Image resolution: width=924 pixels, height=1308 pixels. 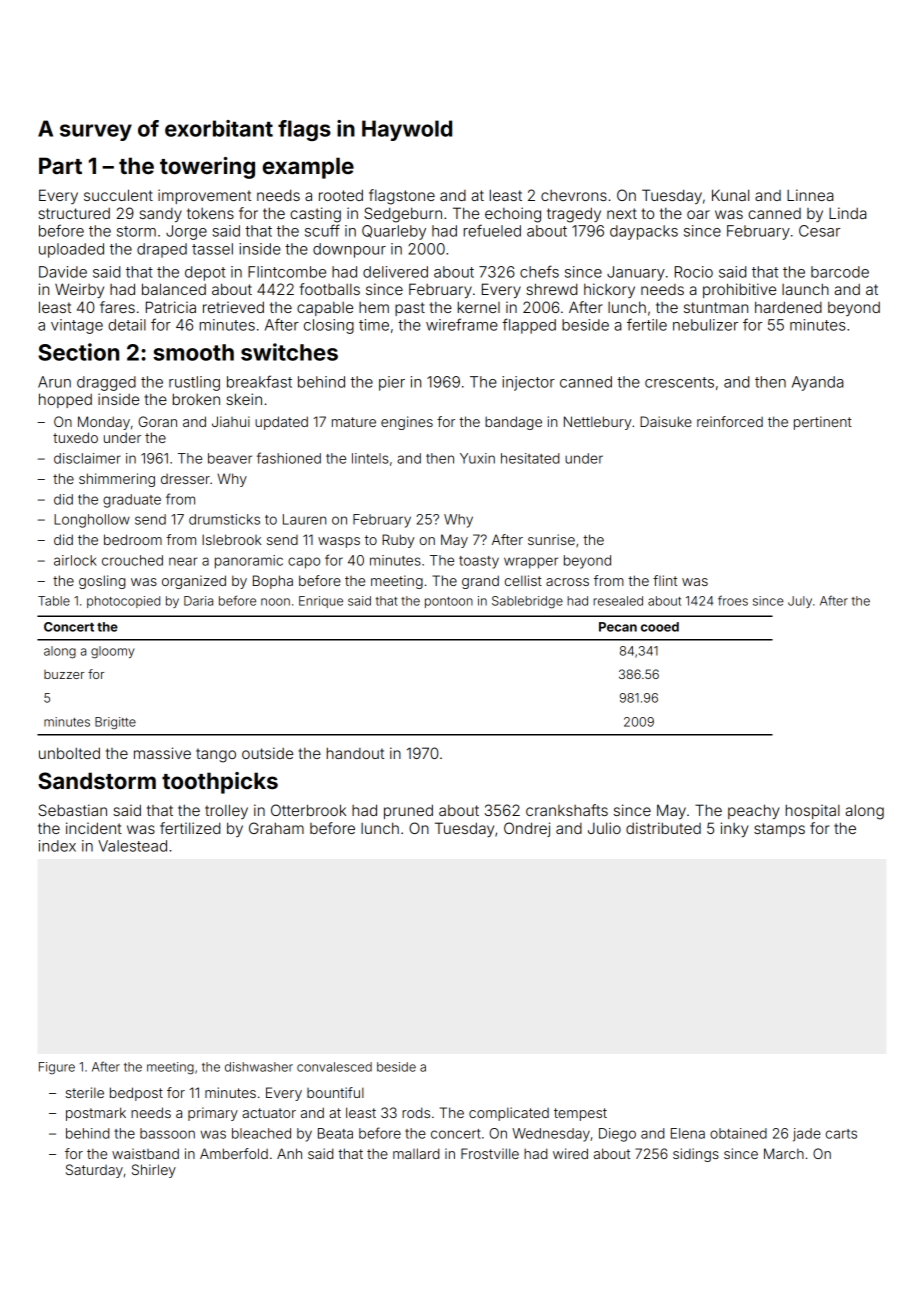 What do you see at coordinates (154, 1171) in the image?
I see `Shirley` at bounding box center [154, 1171].
